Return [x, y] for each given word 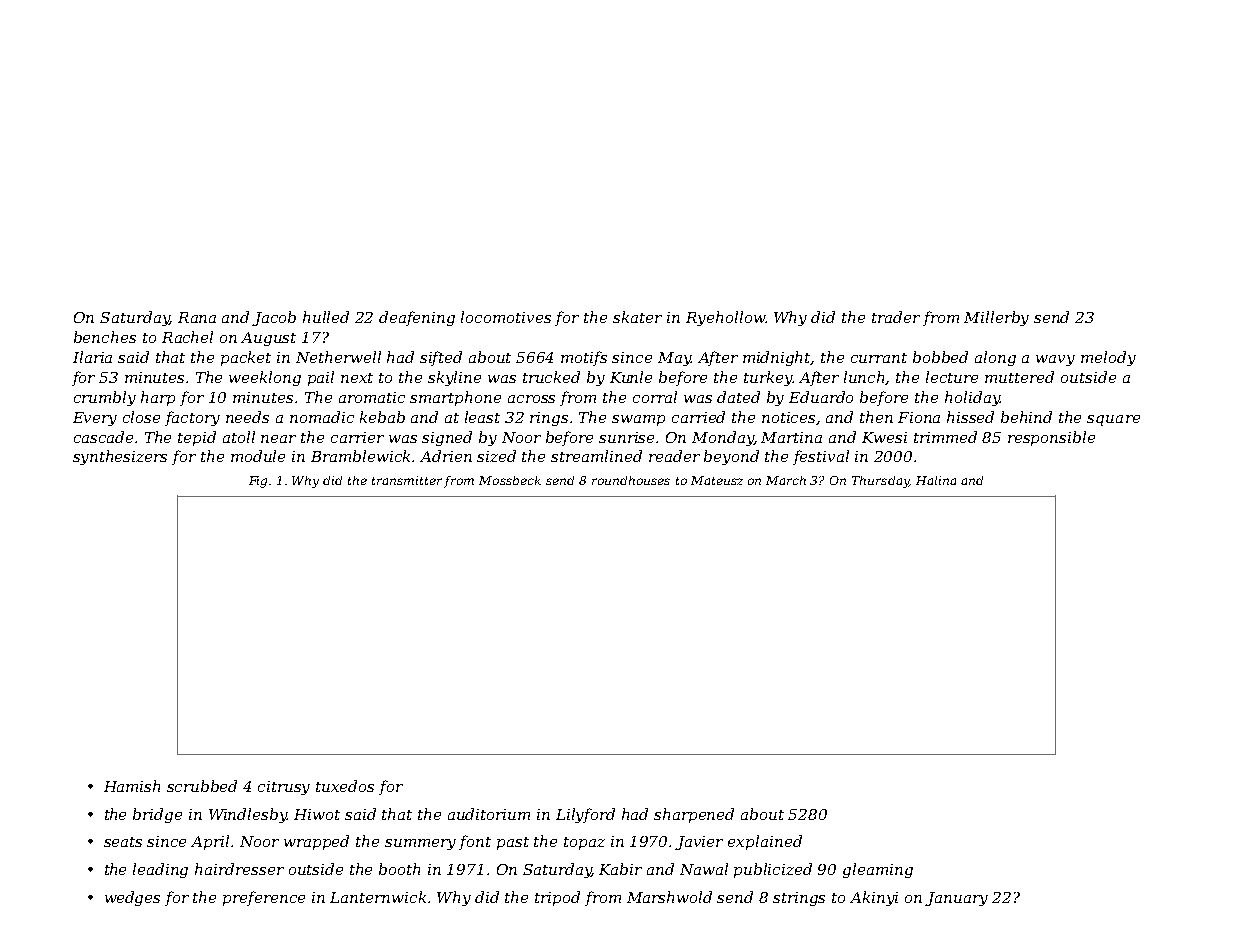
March [786, 480]
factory [192, 418]
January [956, 899]
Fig [258, 482]
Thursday [880, 482]
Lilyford [585, 815]
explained [765, 842]
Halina [936, 480]
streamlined [596, 456]
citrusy [284, 788]
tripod [557, 898]
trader [896, 317]
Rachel [187, 337]
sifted [441, 358]
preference [264, 898]
